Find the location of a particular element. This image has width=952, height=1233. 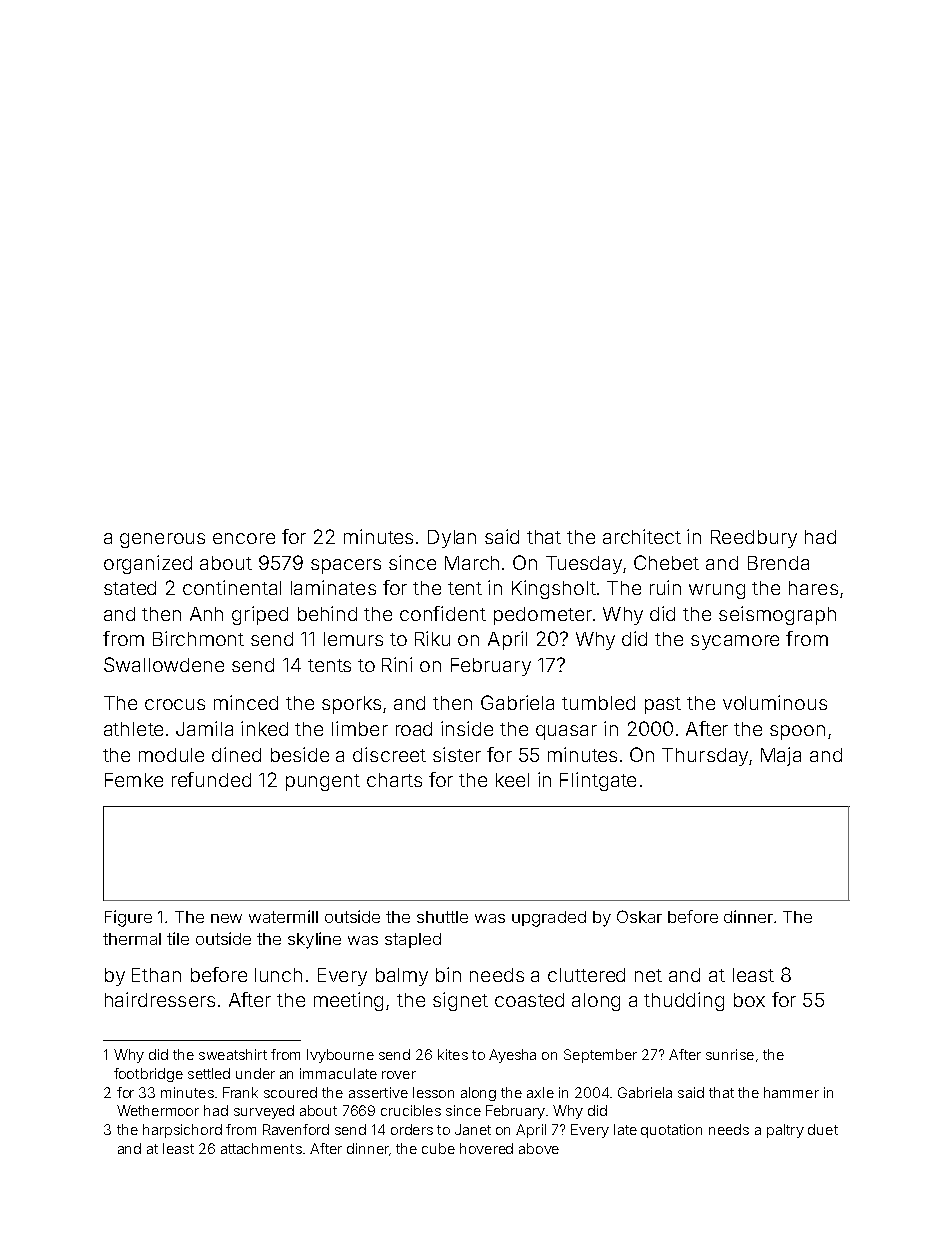

Dylan is located at coordinates (452, 539).
